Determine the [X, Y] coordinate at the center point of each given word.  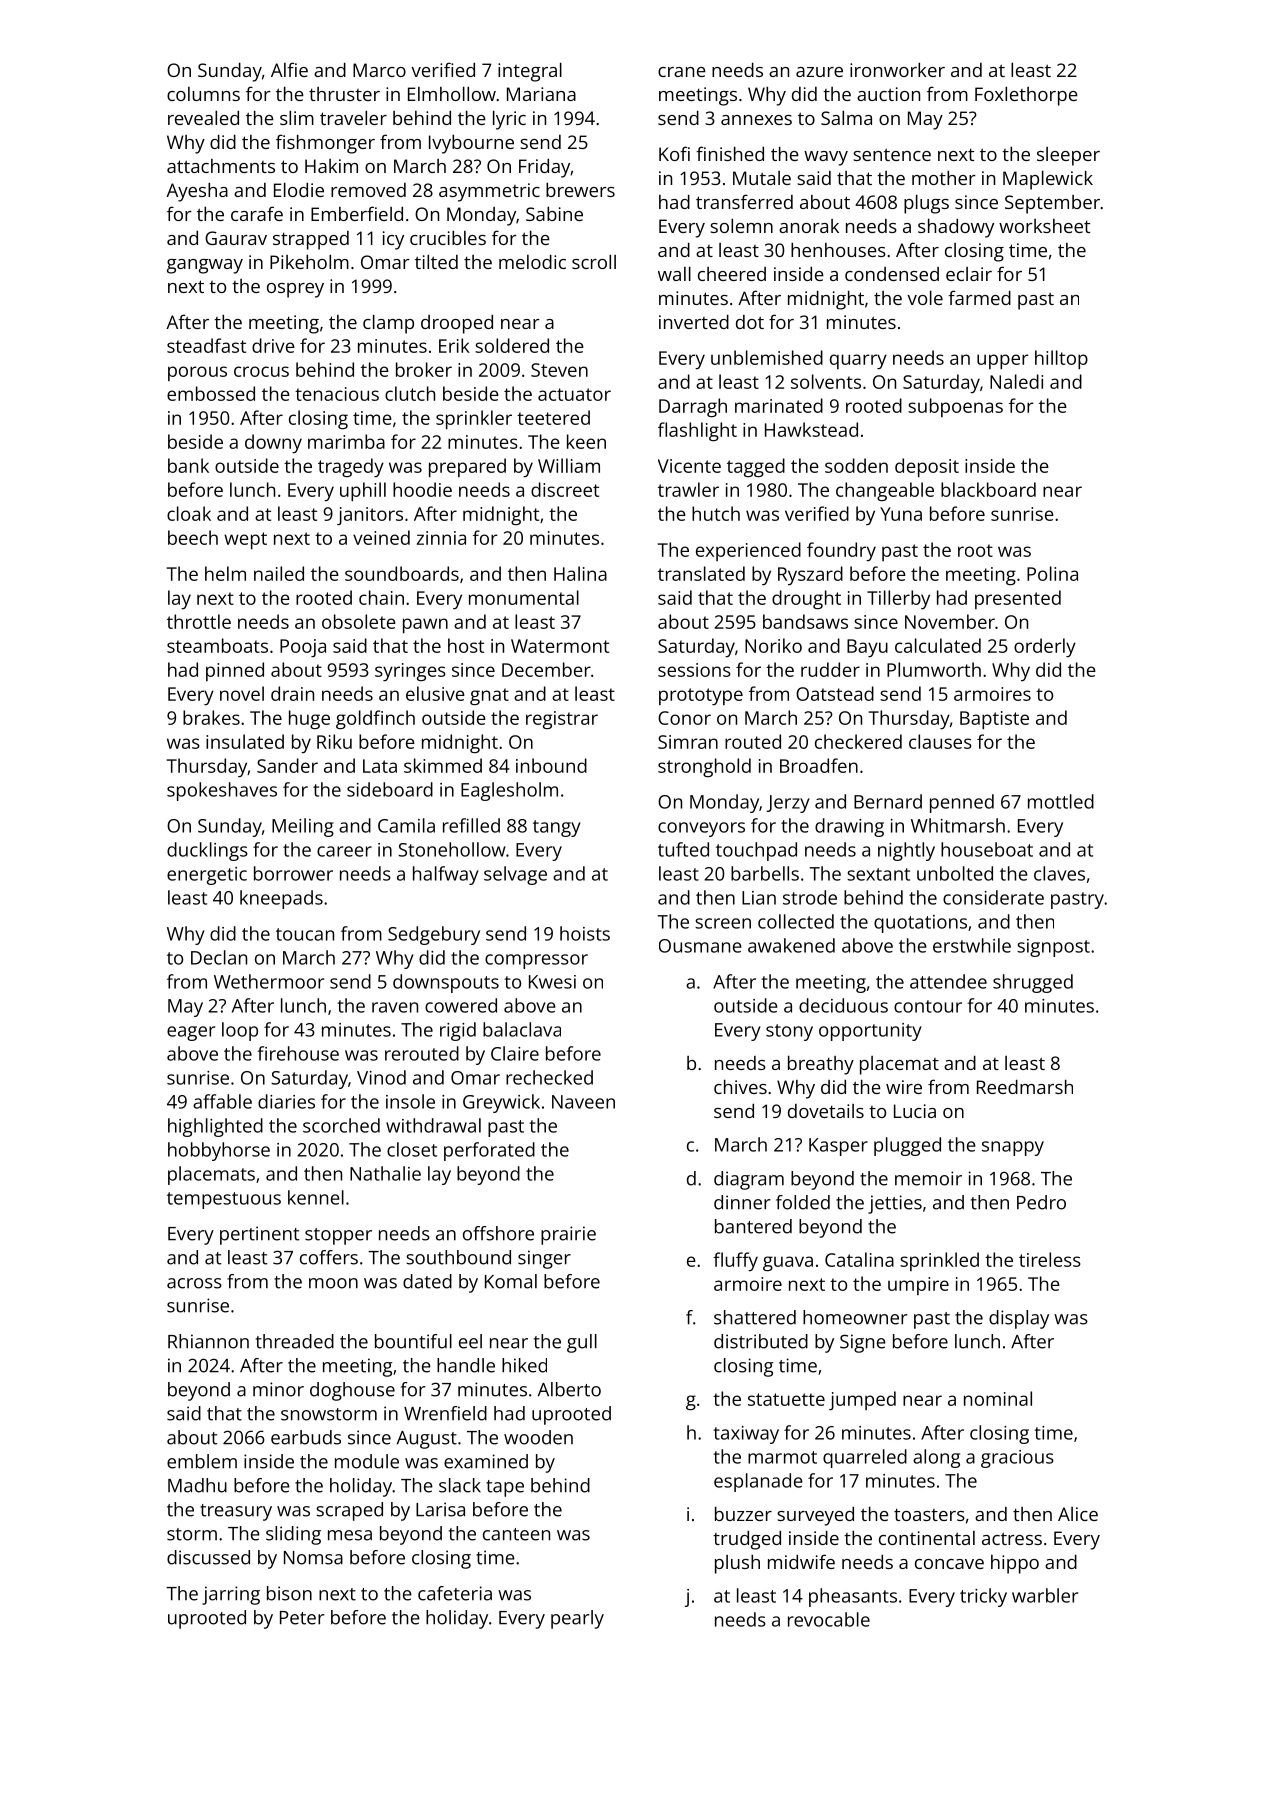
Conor [684, 718]
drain [292, 693]
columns [203, 94]
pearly [577, 1619]
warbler [1045, 1595]
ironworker [897, 70]
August [427, 1440]
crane [682, 72]
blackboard [988, 489]
